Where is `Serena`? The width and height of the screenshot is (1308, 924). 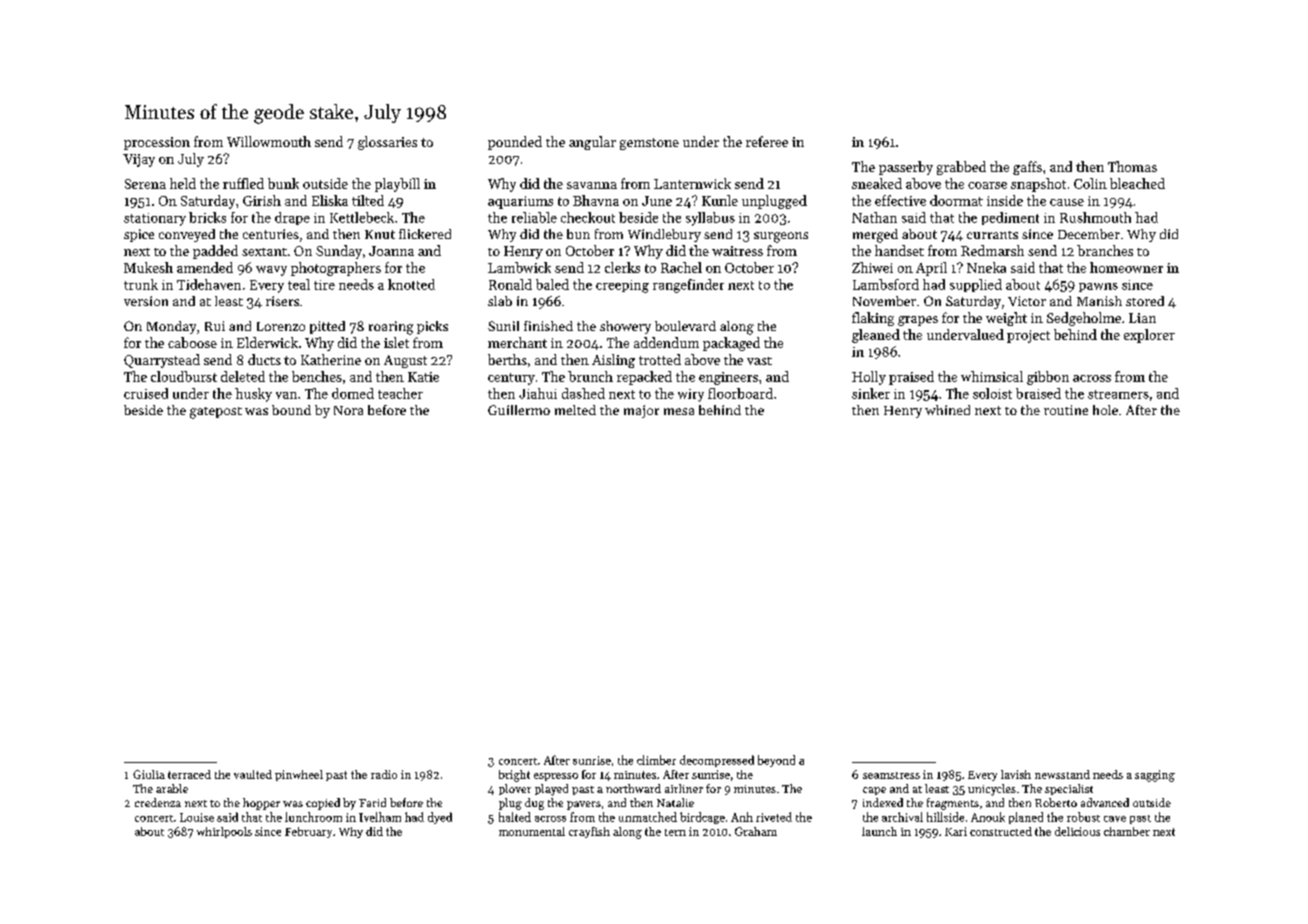 Serena is located at coordinates (145, 184).
